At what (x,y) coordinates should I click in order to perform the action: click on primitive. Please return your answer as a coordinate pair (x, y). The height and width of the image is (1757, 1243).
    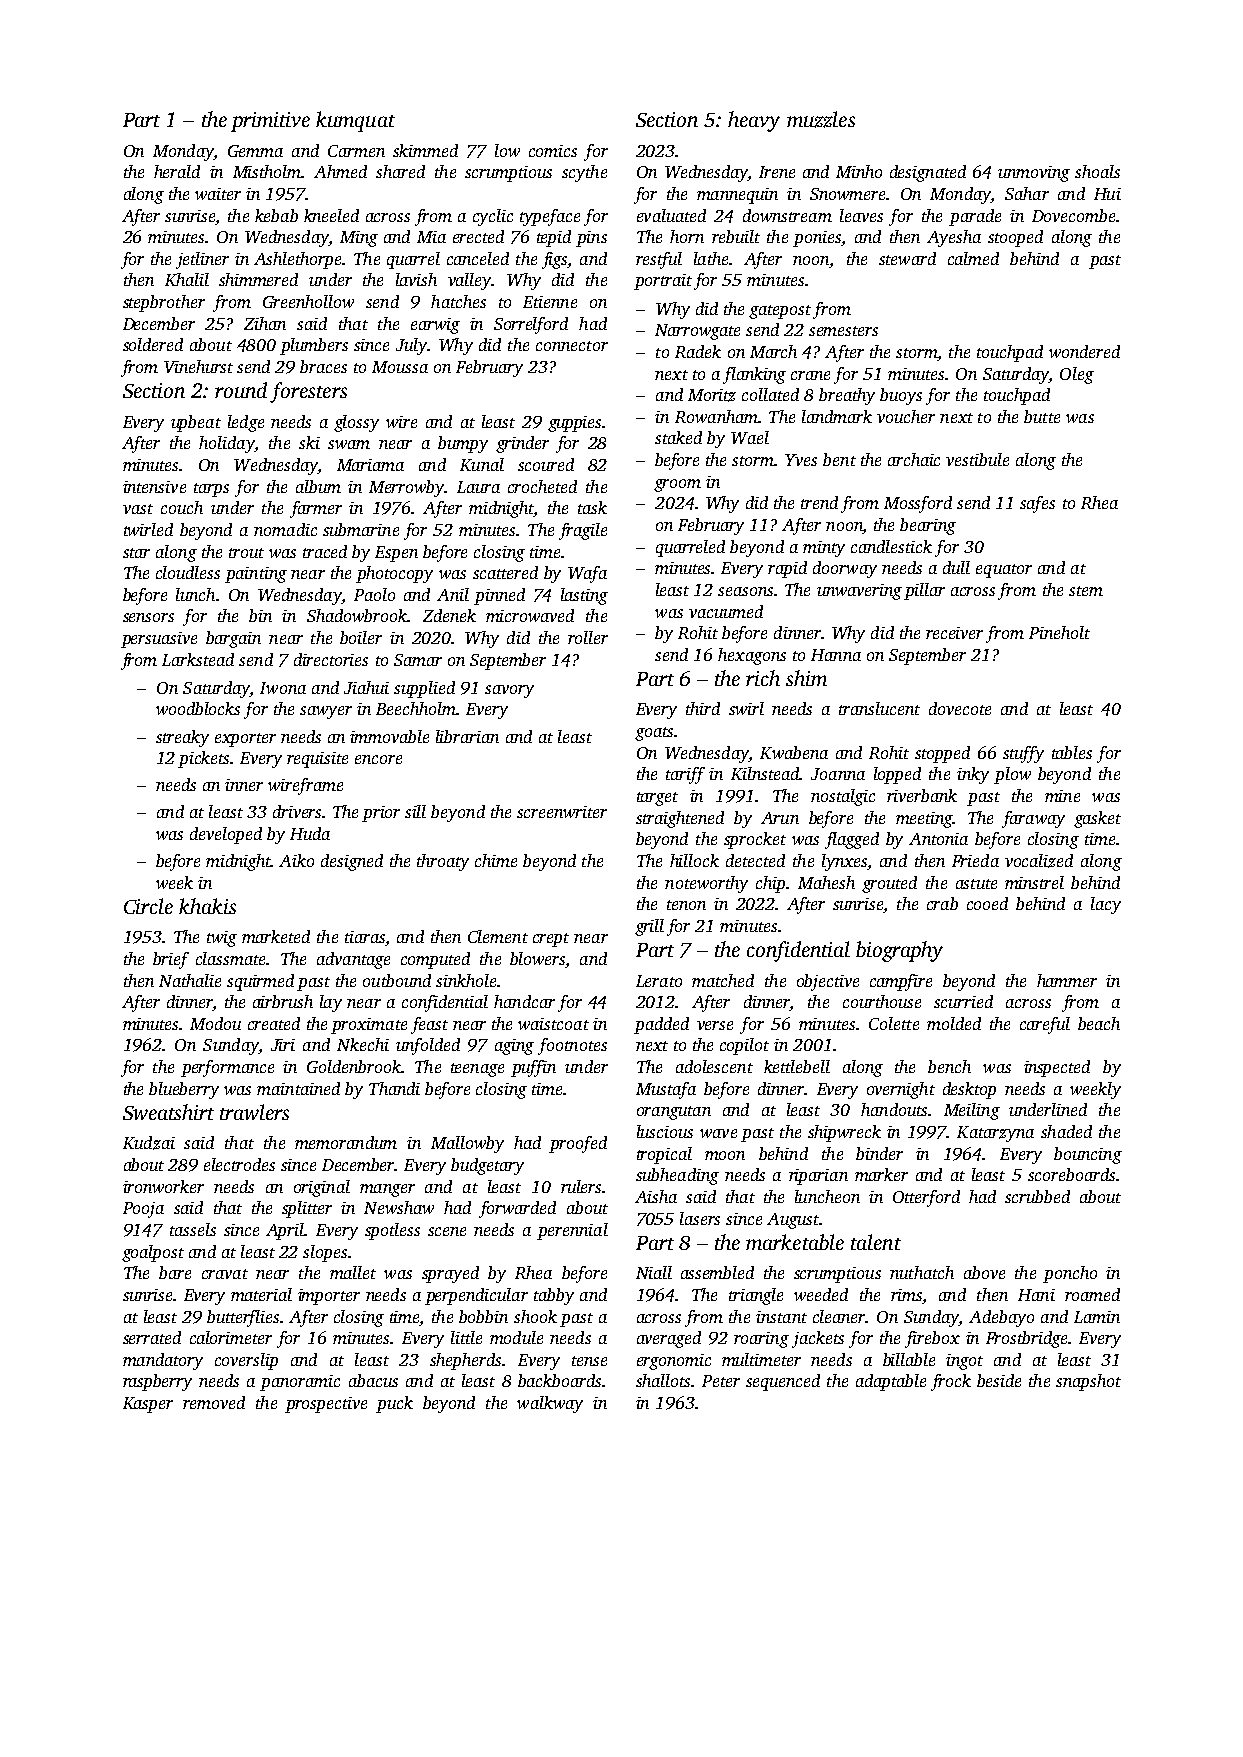
    Looking at the image, I should click on (270, 122).
